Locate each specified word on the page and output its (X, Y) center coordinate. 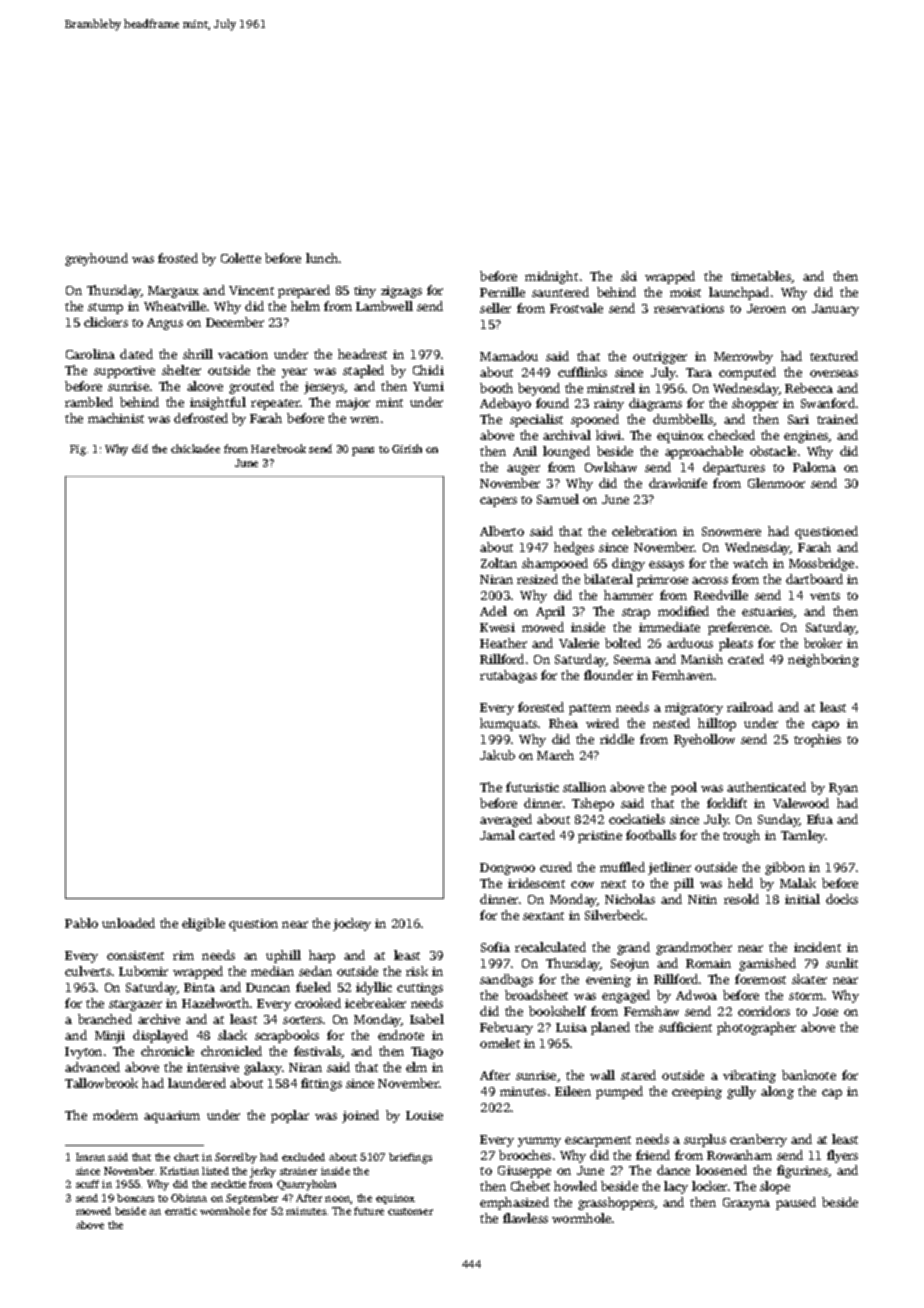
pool (684, 788)
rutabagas (508, 676)
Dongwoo (507, 869)
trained (837, 419)
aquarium (172, 1117)
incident (817, 947)
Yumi (428, 386)
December (235, 322)
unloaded (128, 923)
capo (825, 726)
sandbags (506, 980)
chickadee (195, 448)
